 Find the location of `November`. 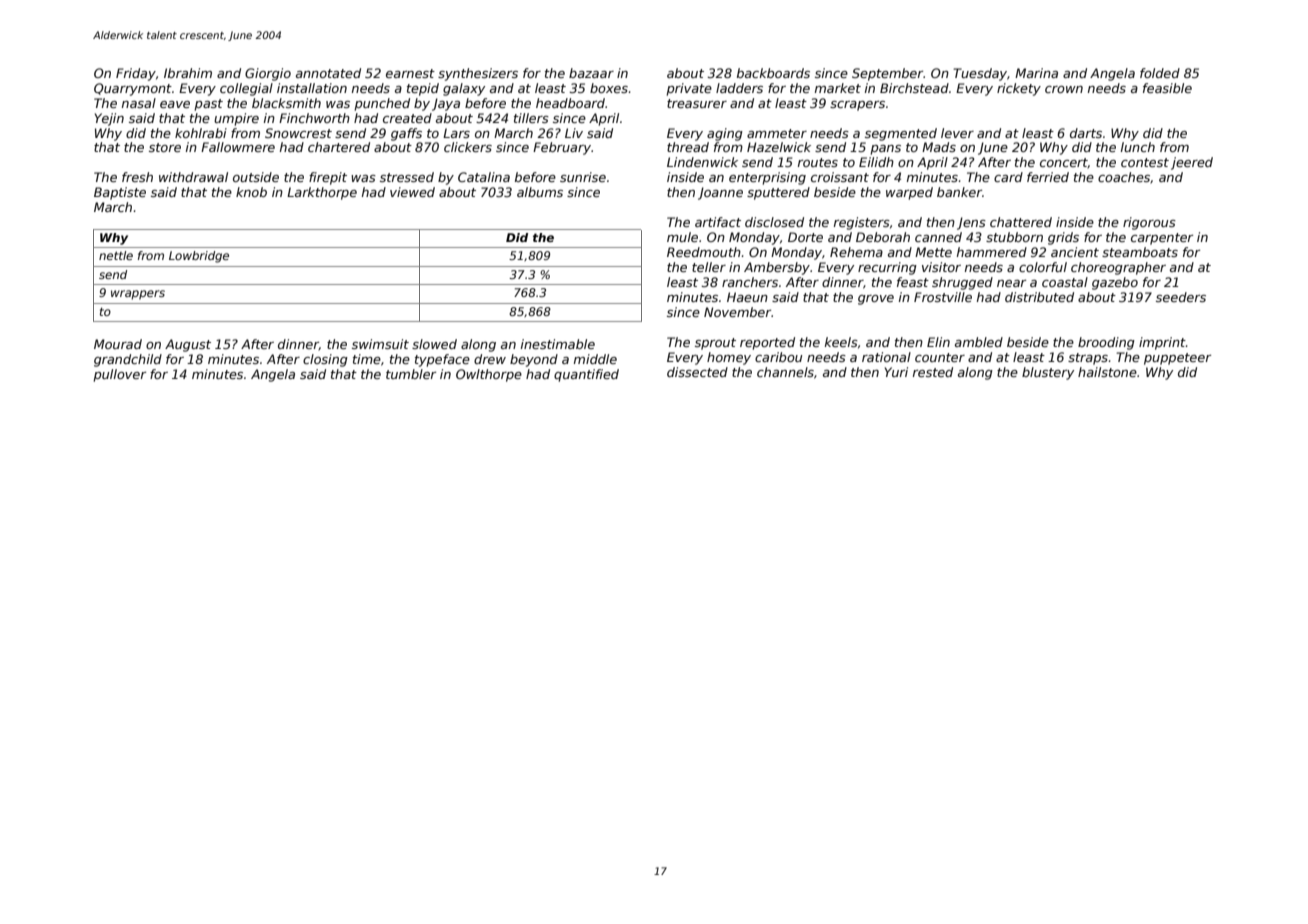

November is located at coordinates (737, 312).
